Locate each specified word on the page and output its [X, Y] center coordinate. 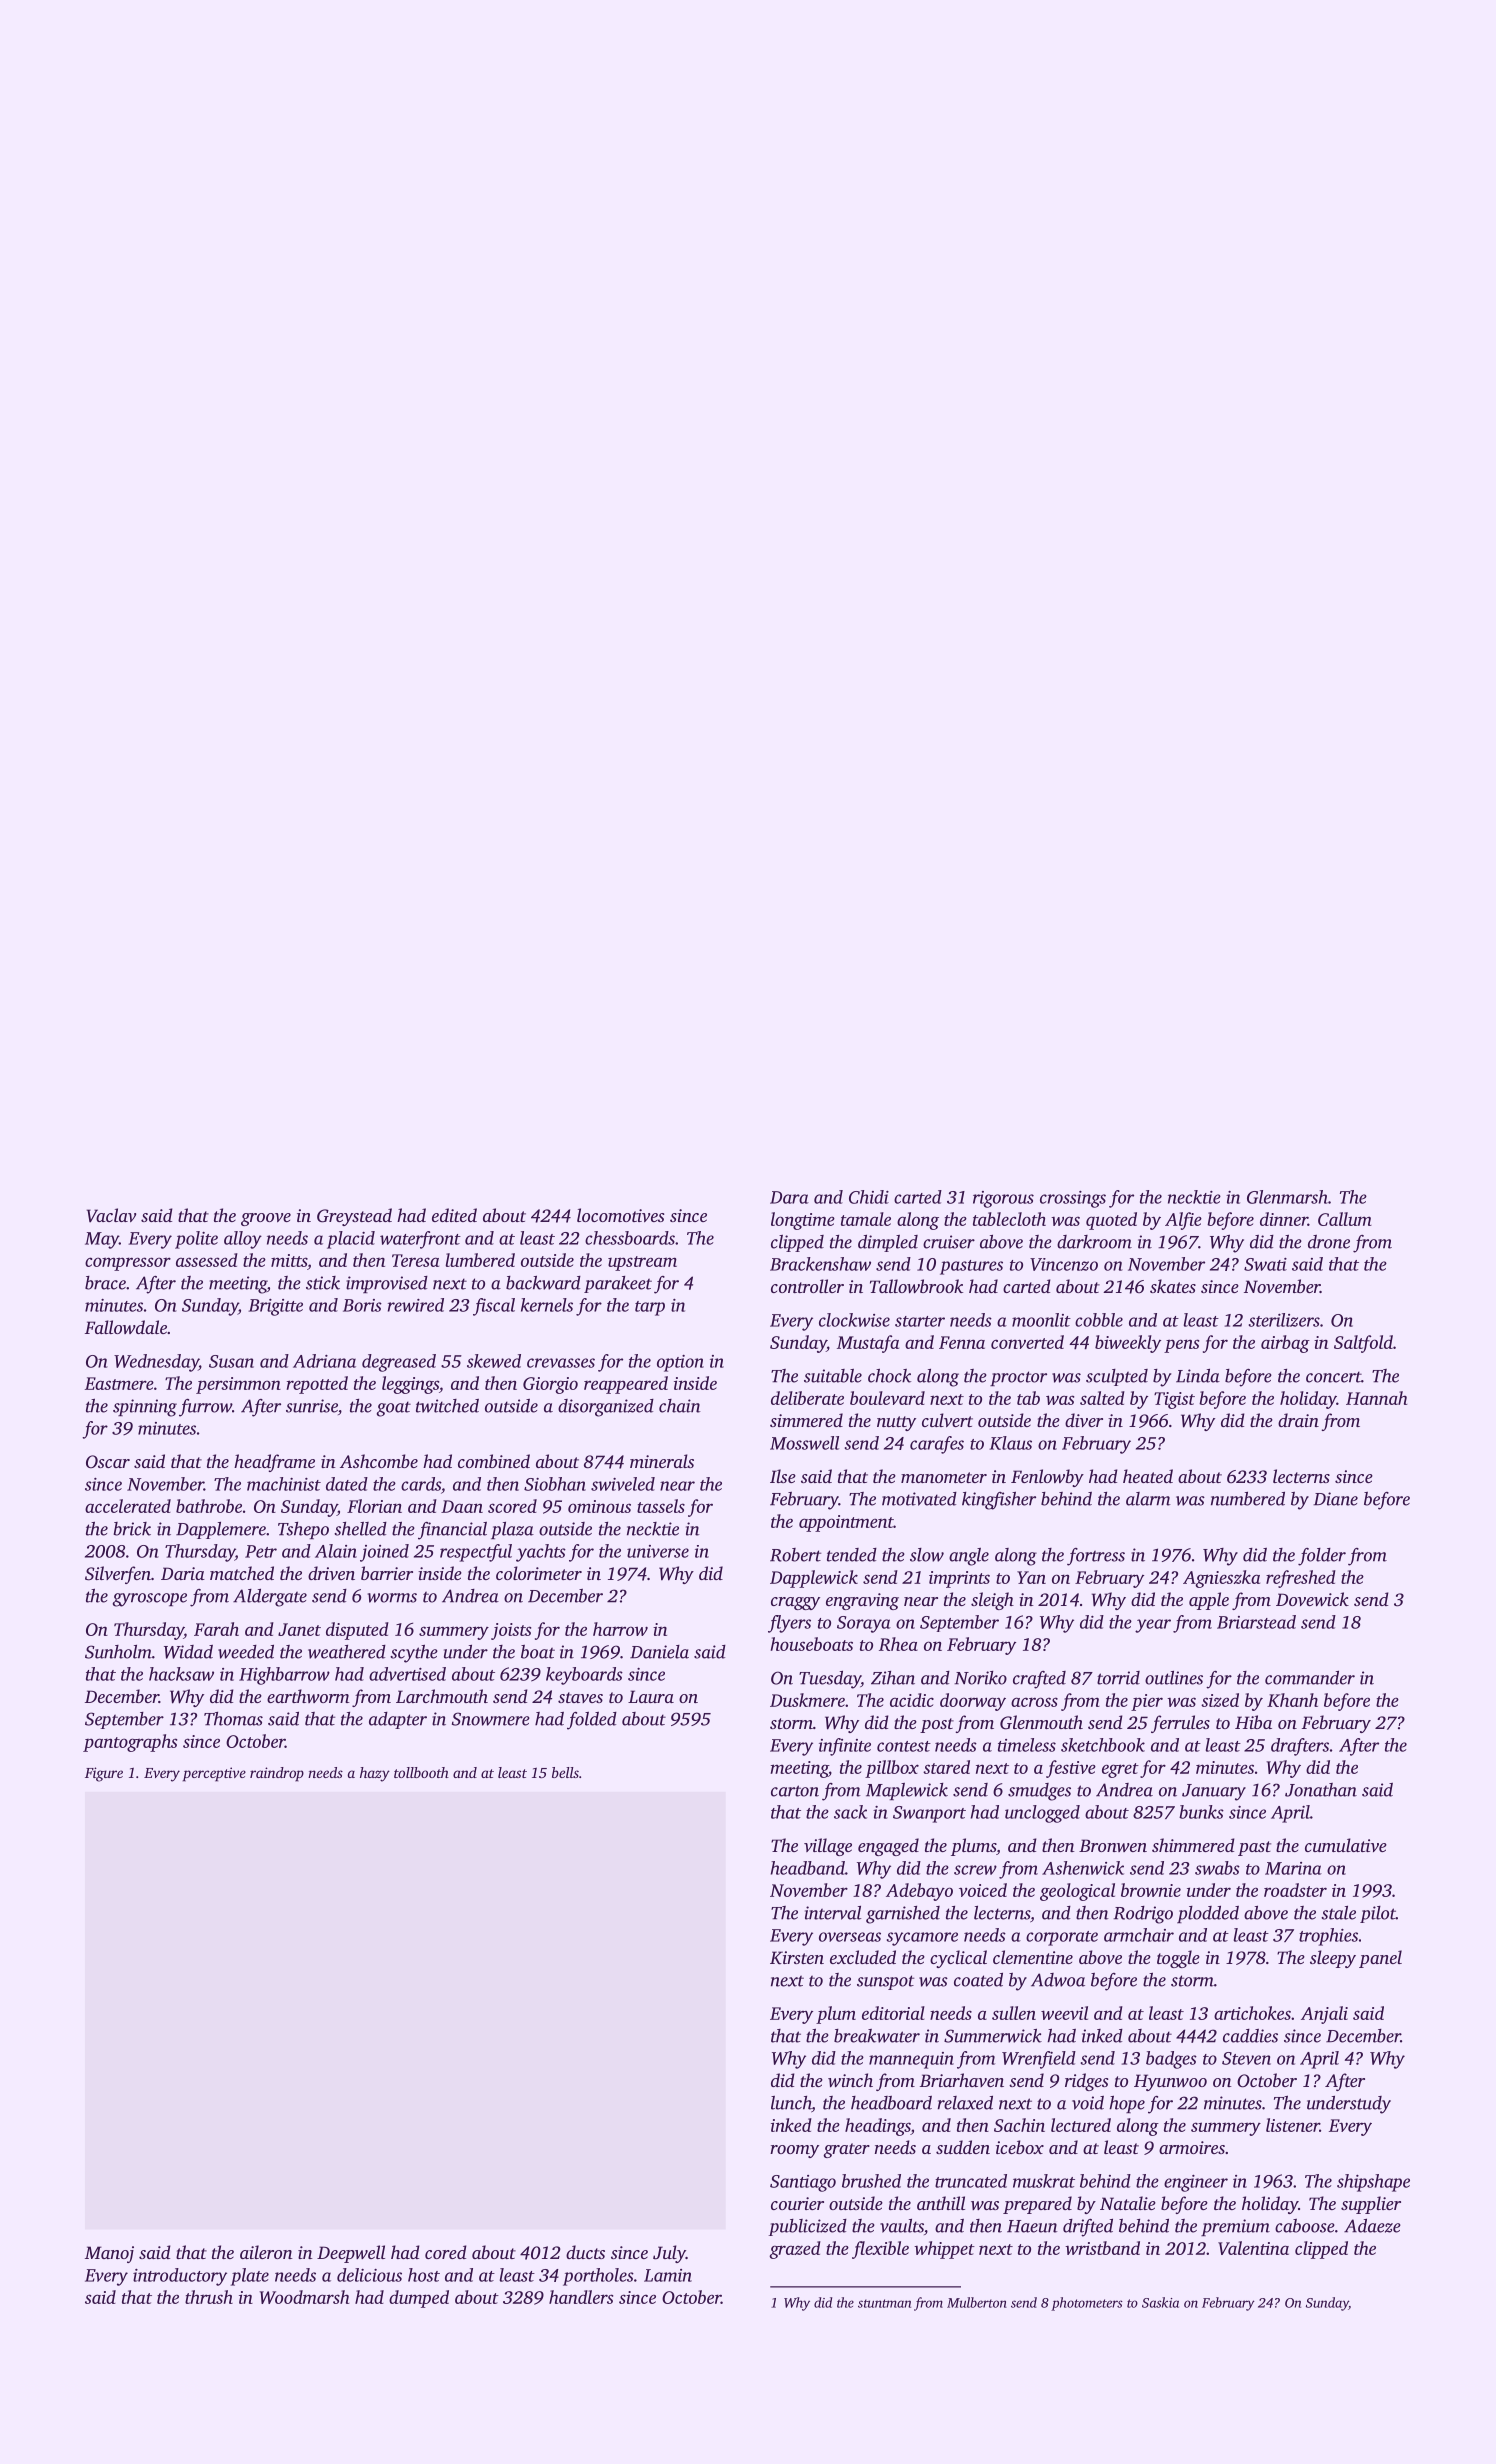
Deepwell [351, 2254]
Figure [104, 1774]
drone [1329, 1242]
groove [266, 1219]
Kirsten [797, 1958]
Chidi [869, 1197]
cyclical [958, 1959]
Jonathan [1321, 1790]
